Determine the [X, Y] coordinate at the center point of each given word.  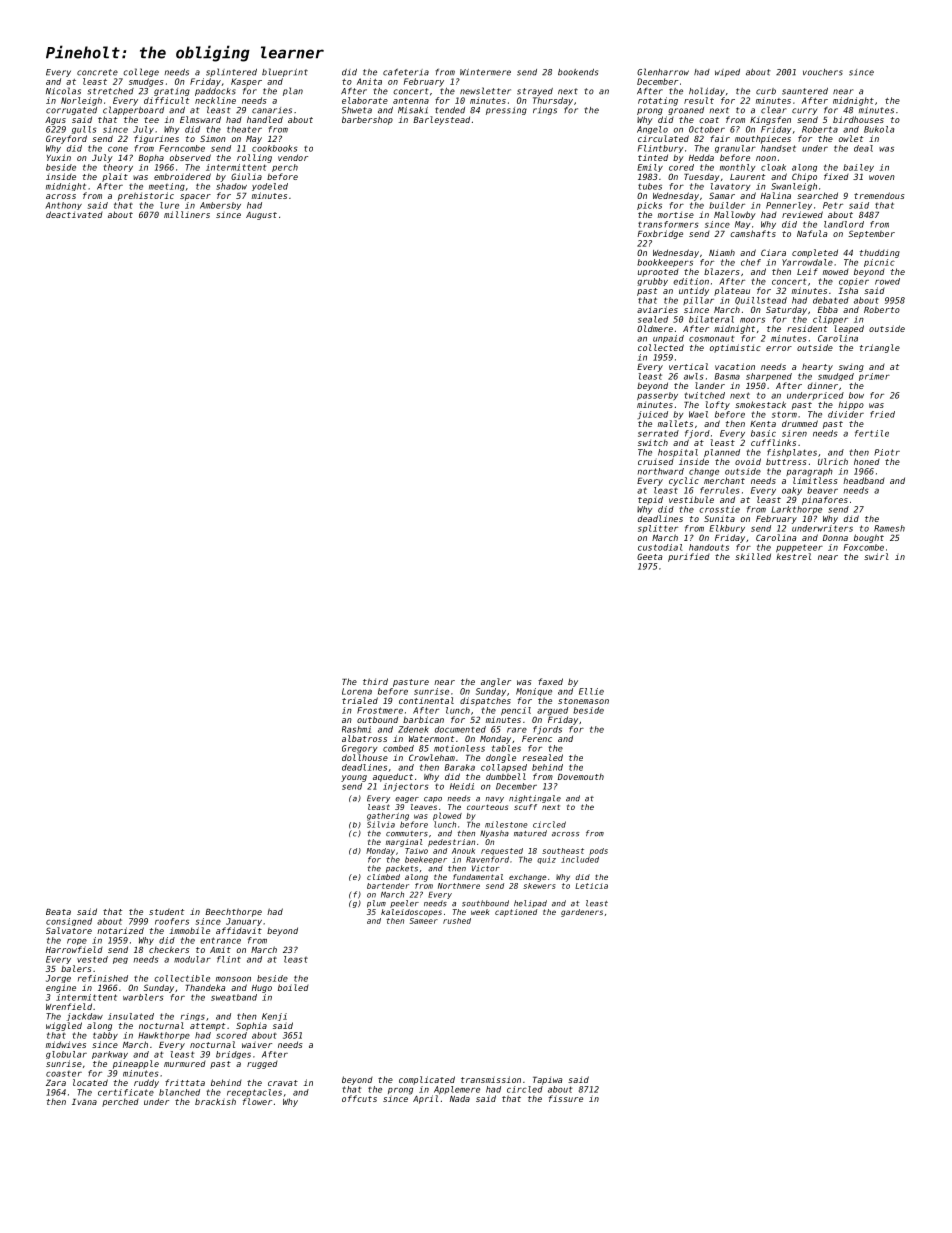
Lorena [357, 691]
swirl [876, 556]
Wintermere [485, 72]
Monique [534, 692]
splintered [231, 72]
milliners [187, 214]
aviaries [657, 309]
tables [506, 748]
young [354, 778]
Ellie [591, 691]
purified [689, 557]
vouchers [823, 72]
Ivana [84, 1102]
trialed [360, 700]
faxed [550, 681]
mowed [836, 272]
